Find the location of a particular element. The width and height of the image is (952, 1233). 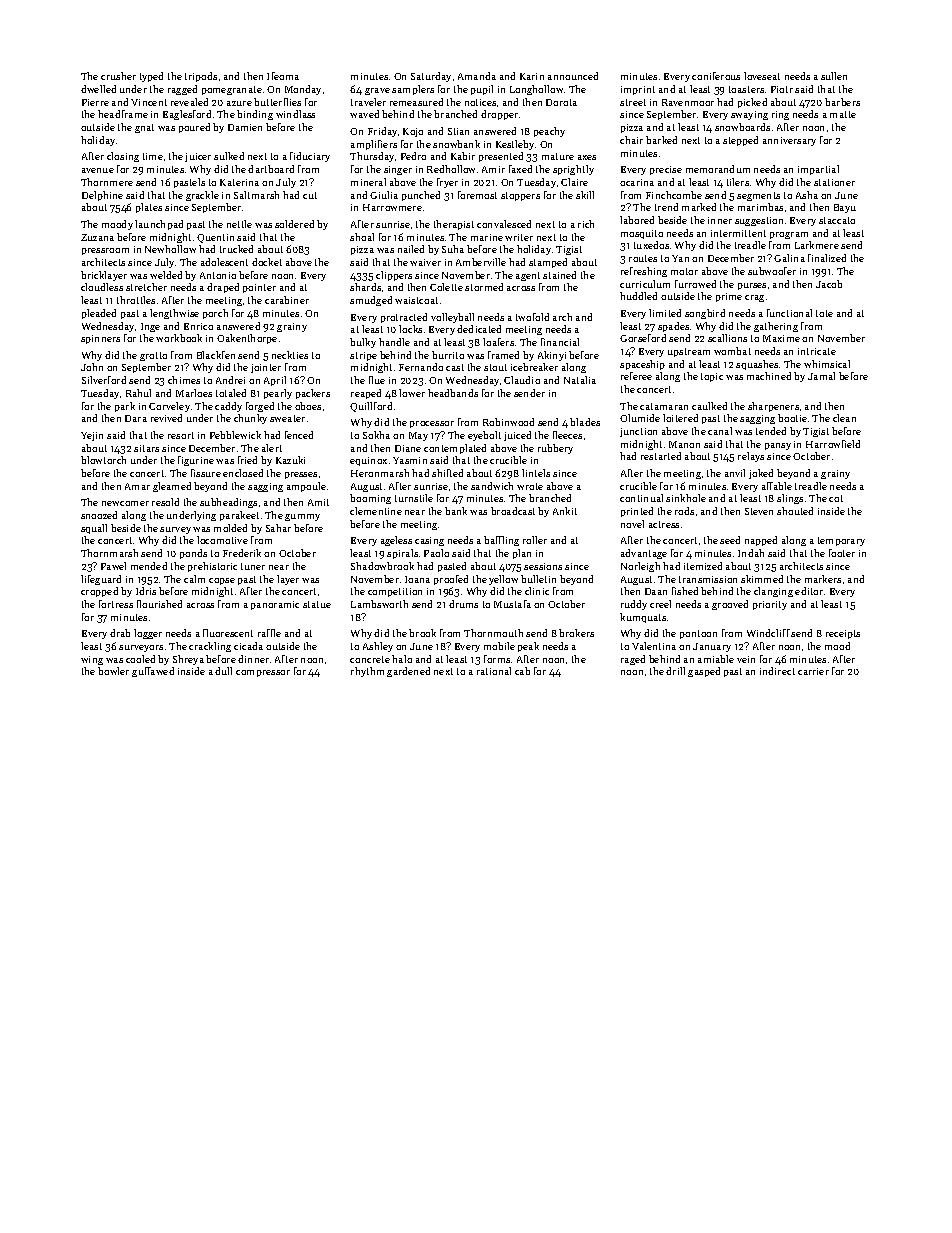

typed is located at coordinates (151, 77).
